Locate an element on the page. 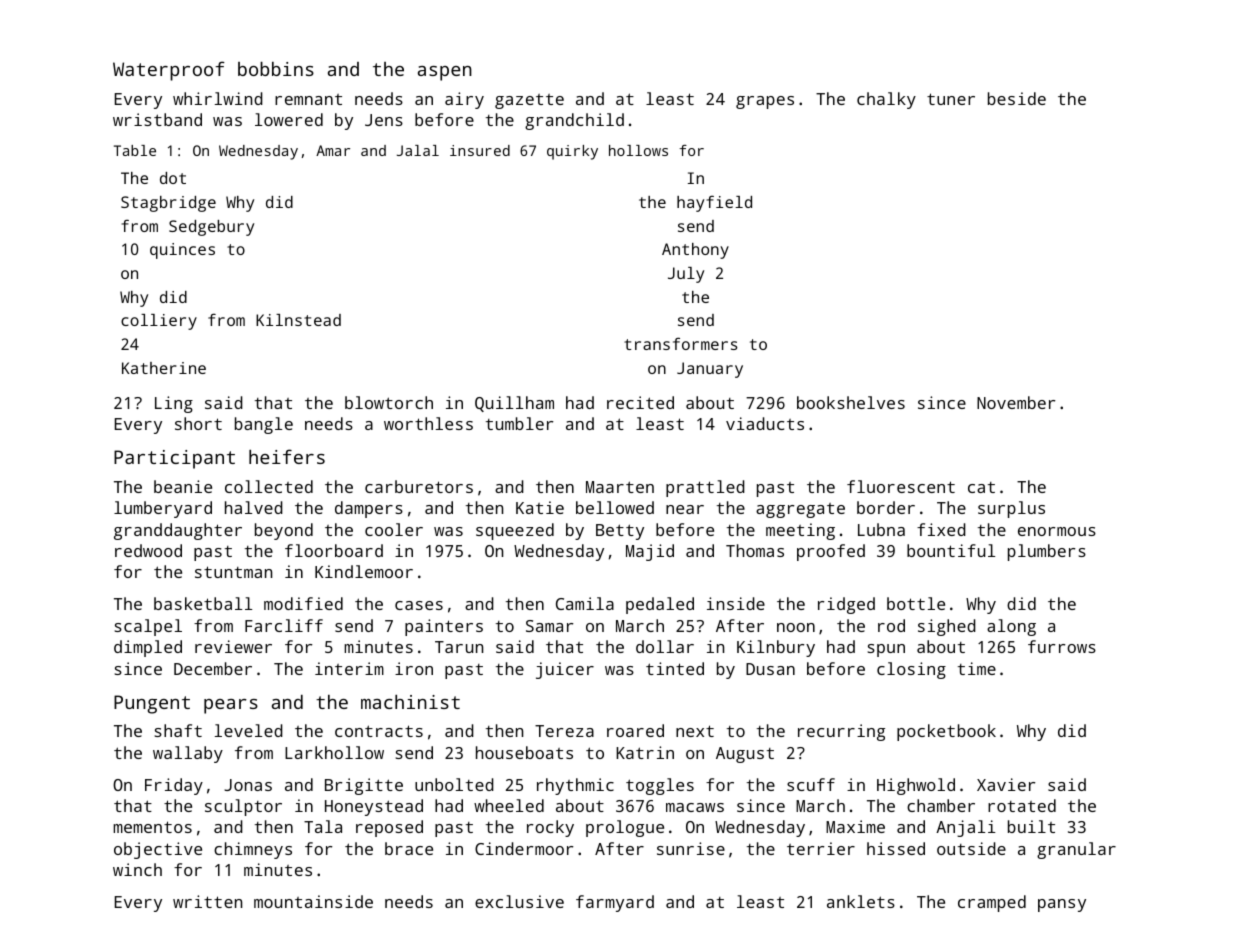  Larkhollow is located at coordinates (334, 752).
